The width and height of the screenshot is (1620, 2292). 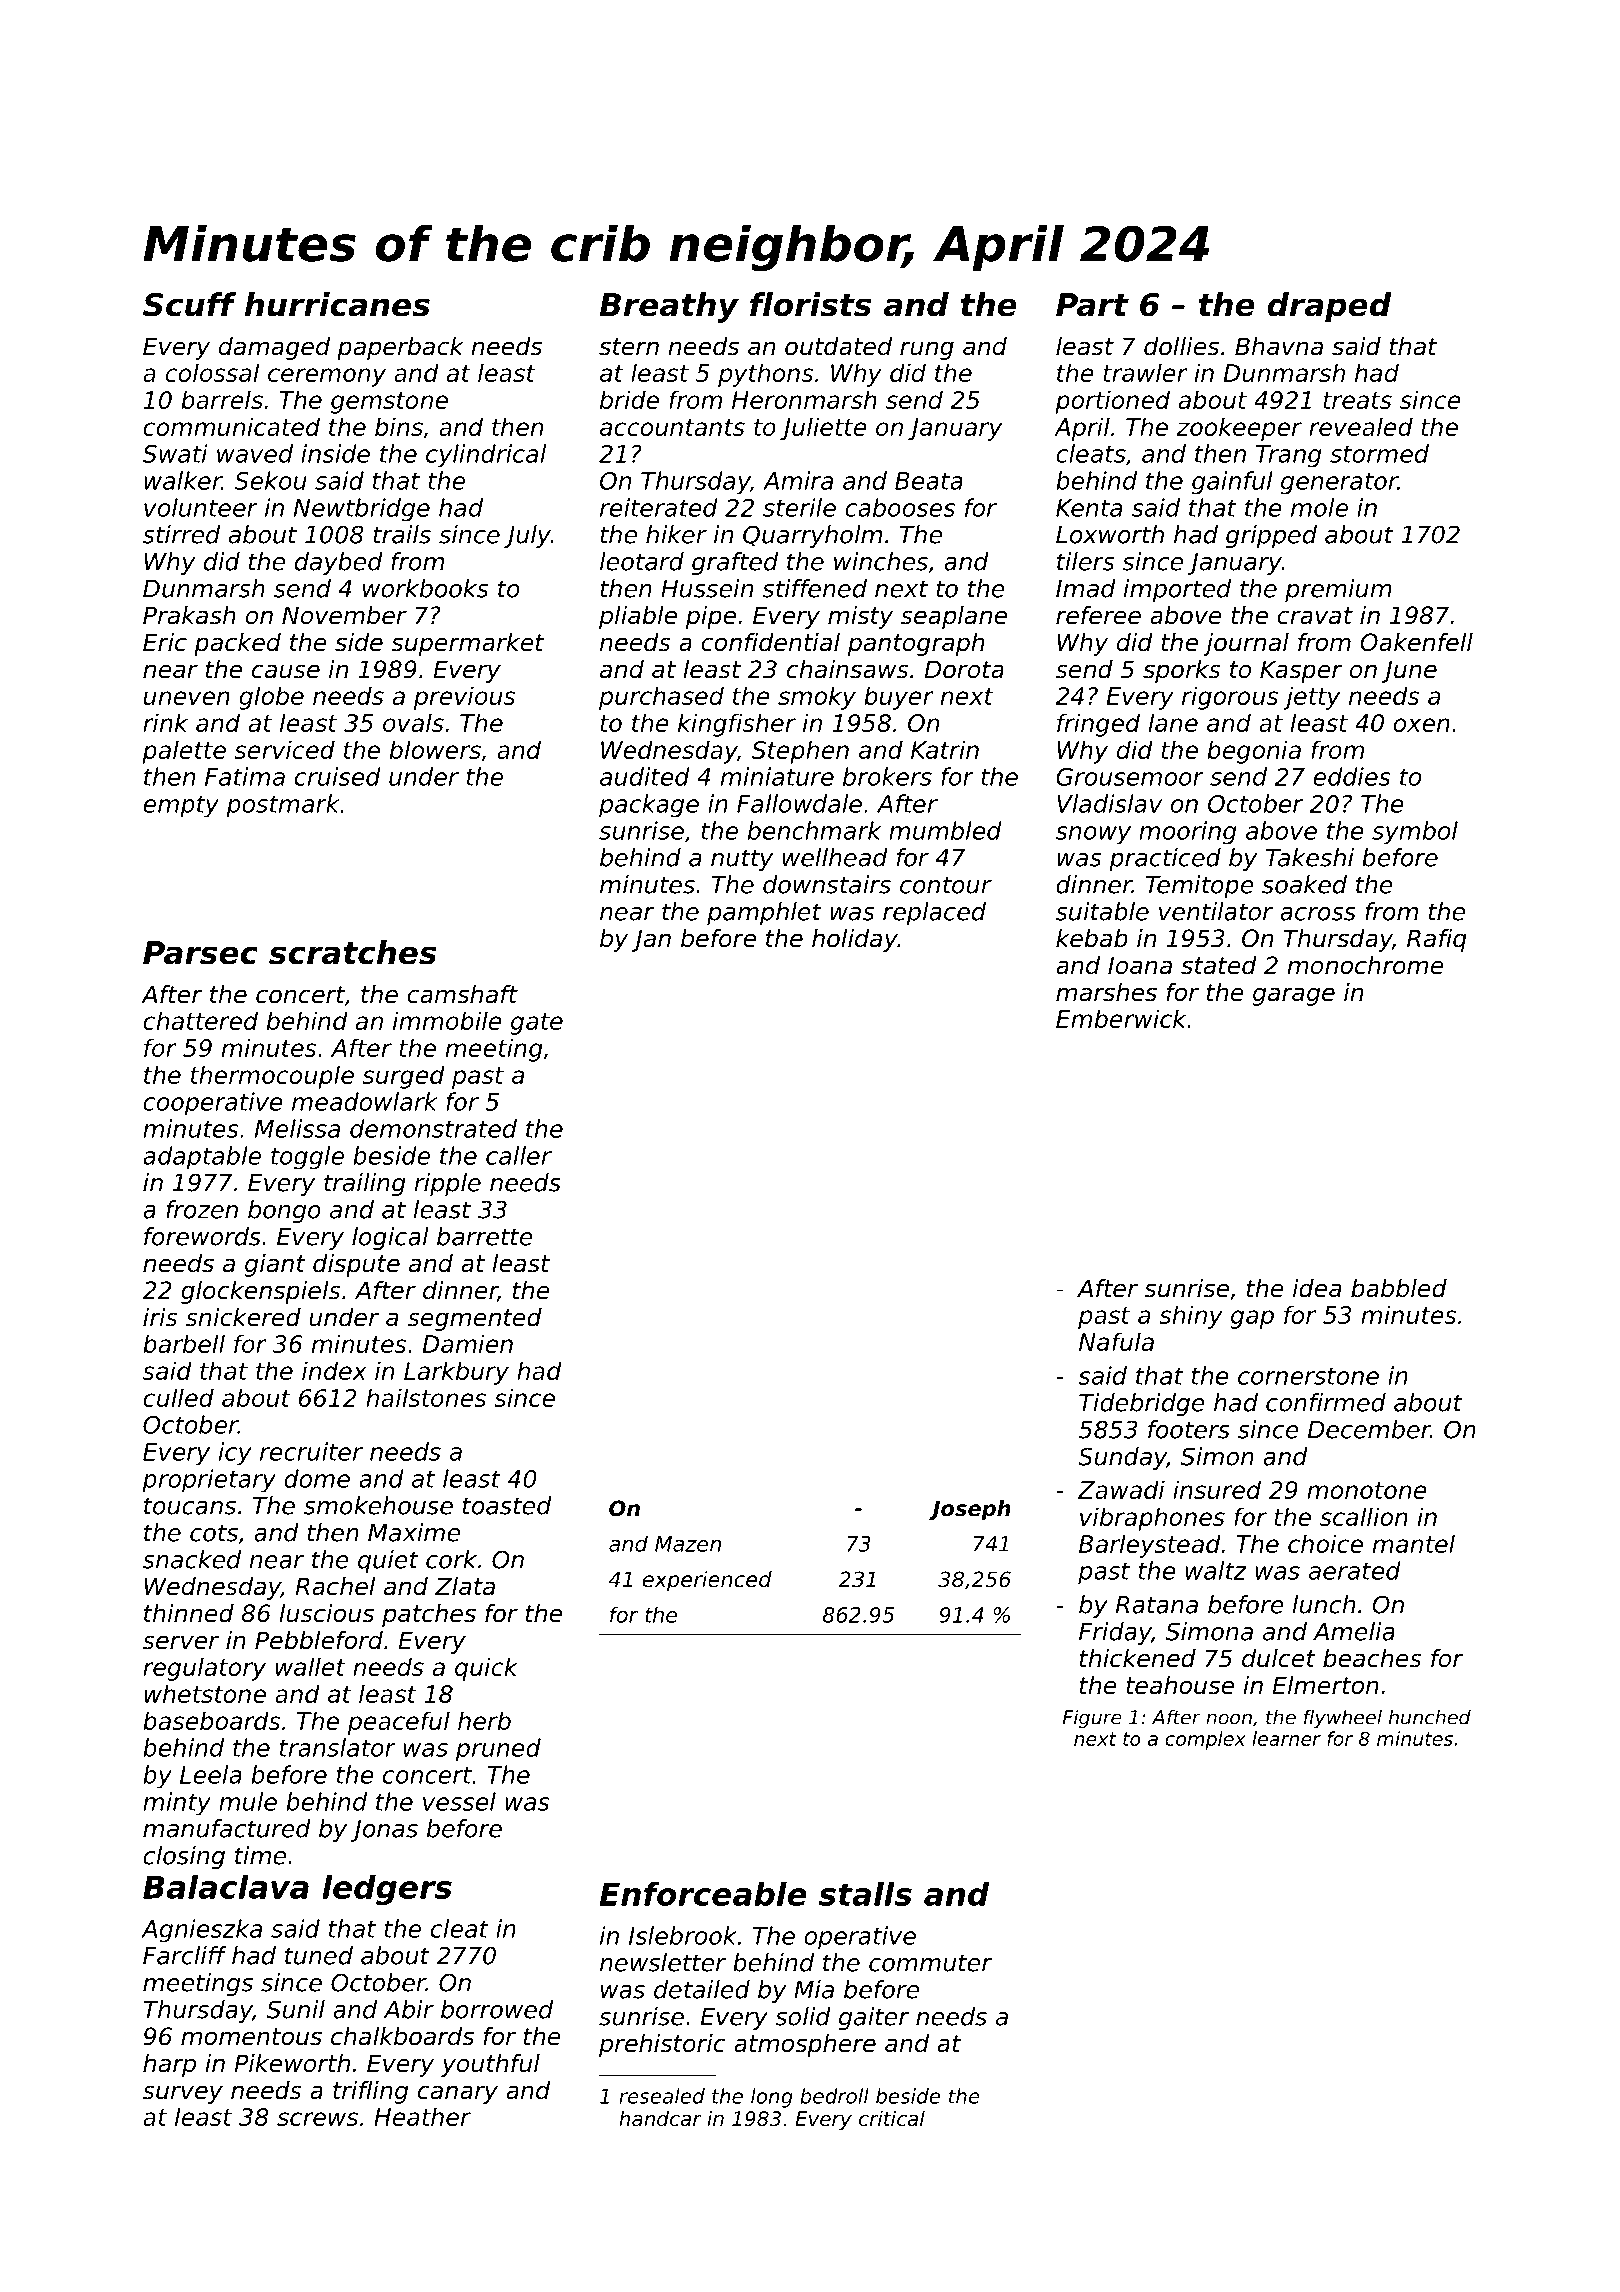 What do you see at coordinates (184, 1343) in the screenshot?
I see `barbell` at bounding box center [184, 1343].
